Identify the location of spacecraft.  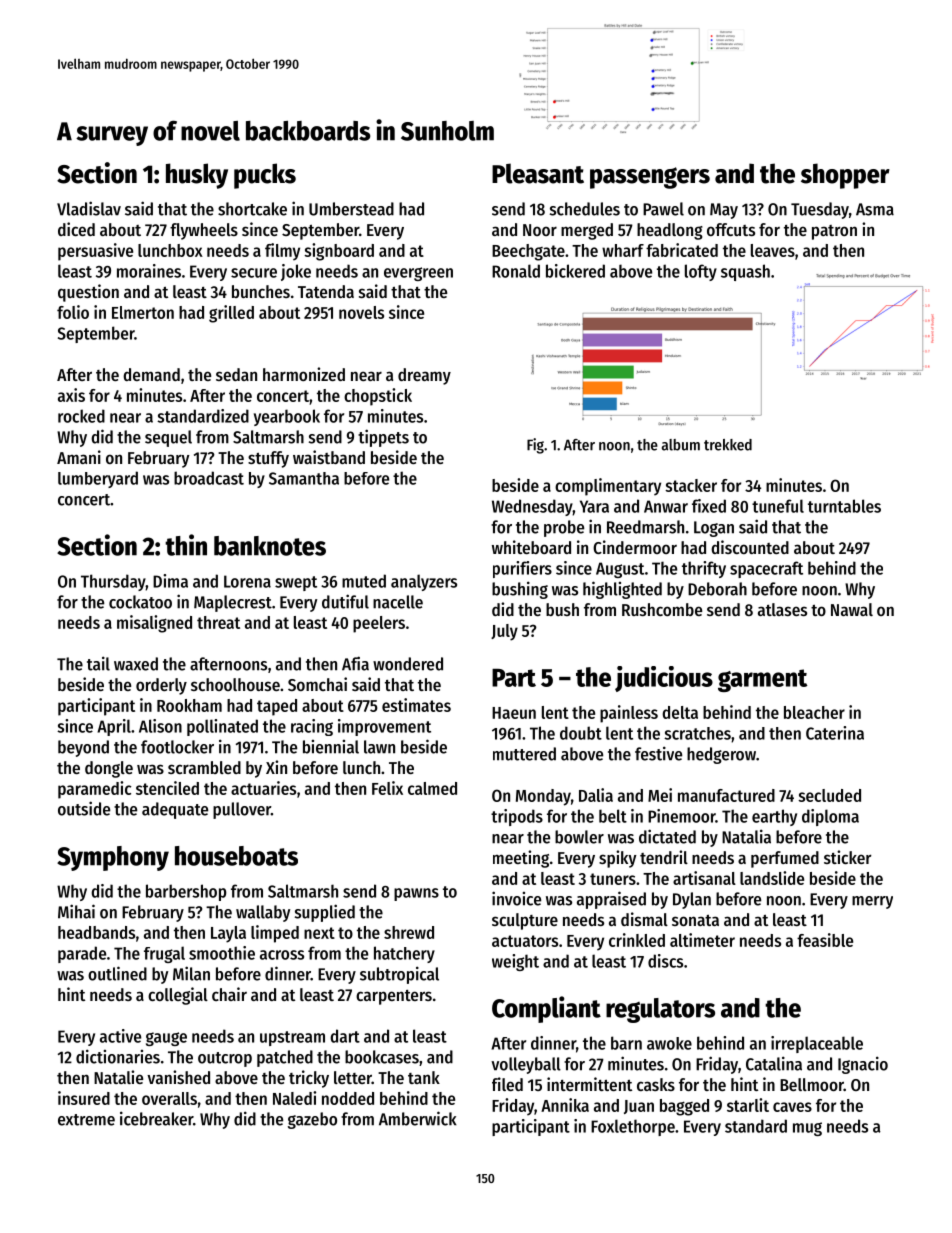
(766, 569).
